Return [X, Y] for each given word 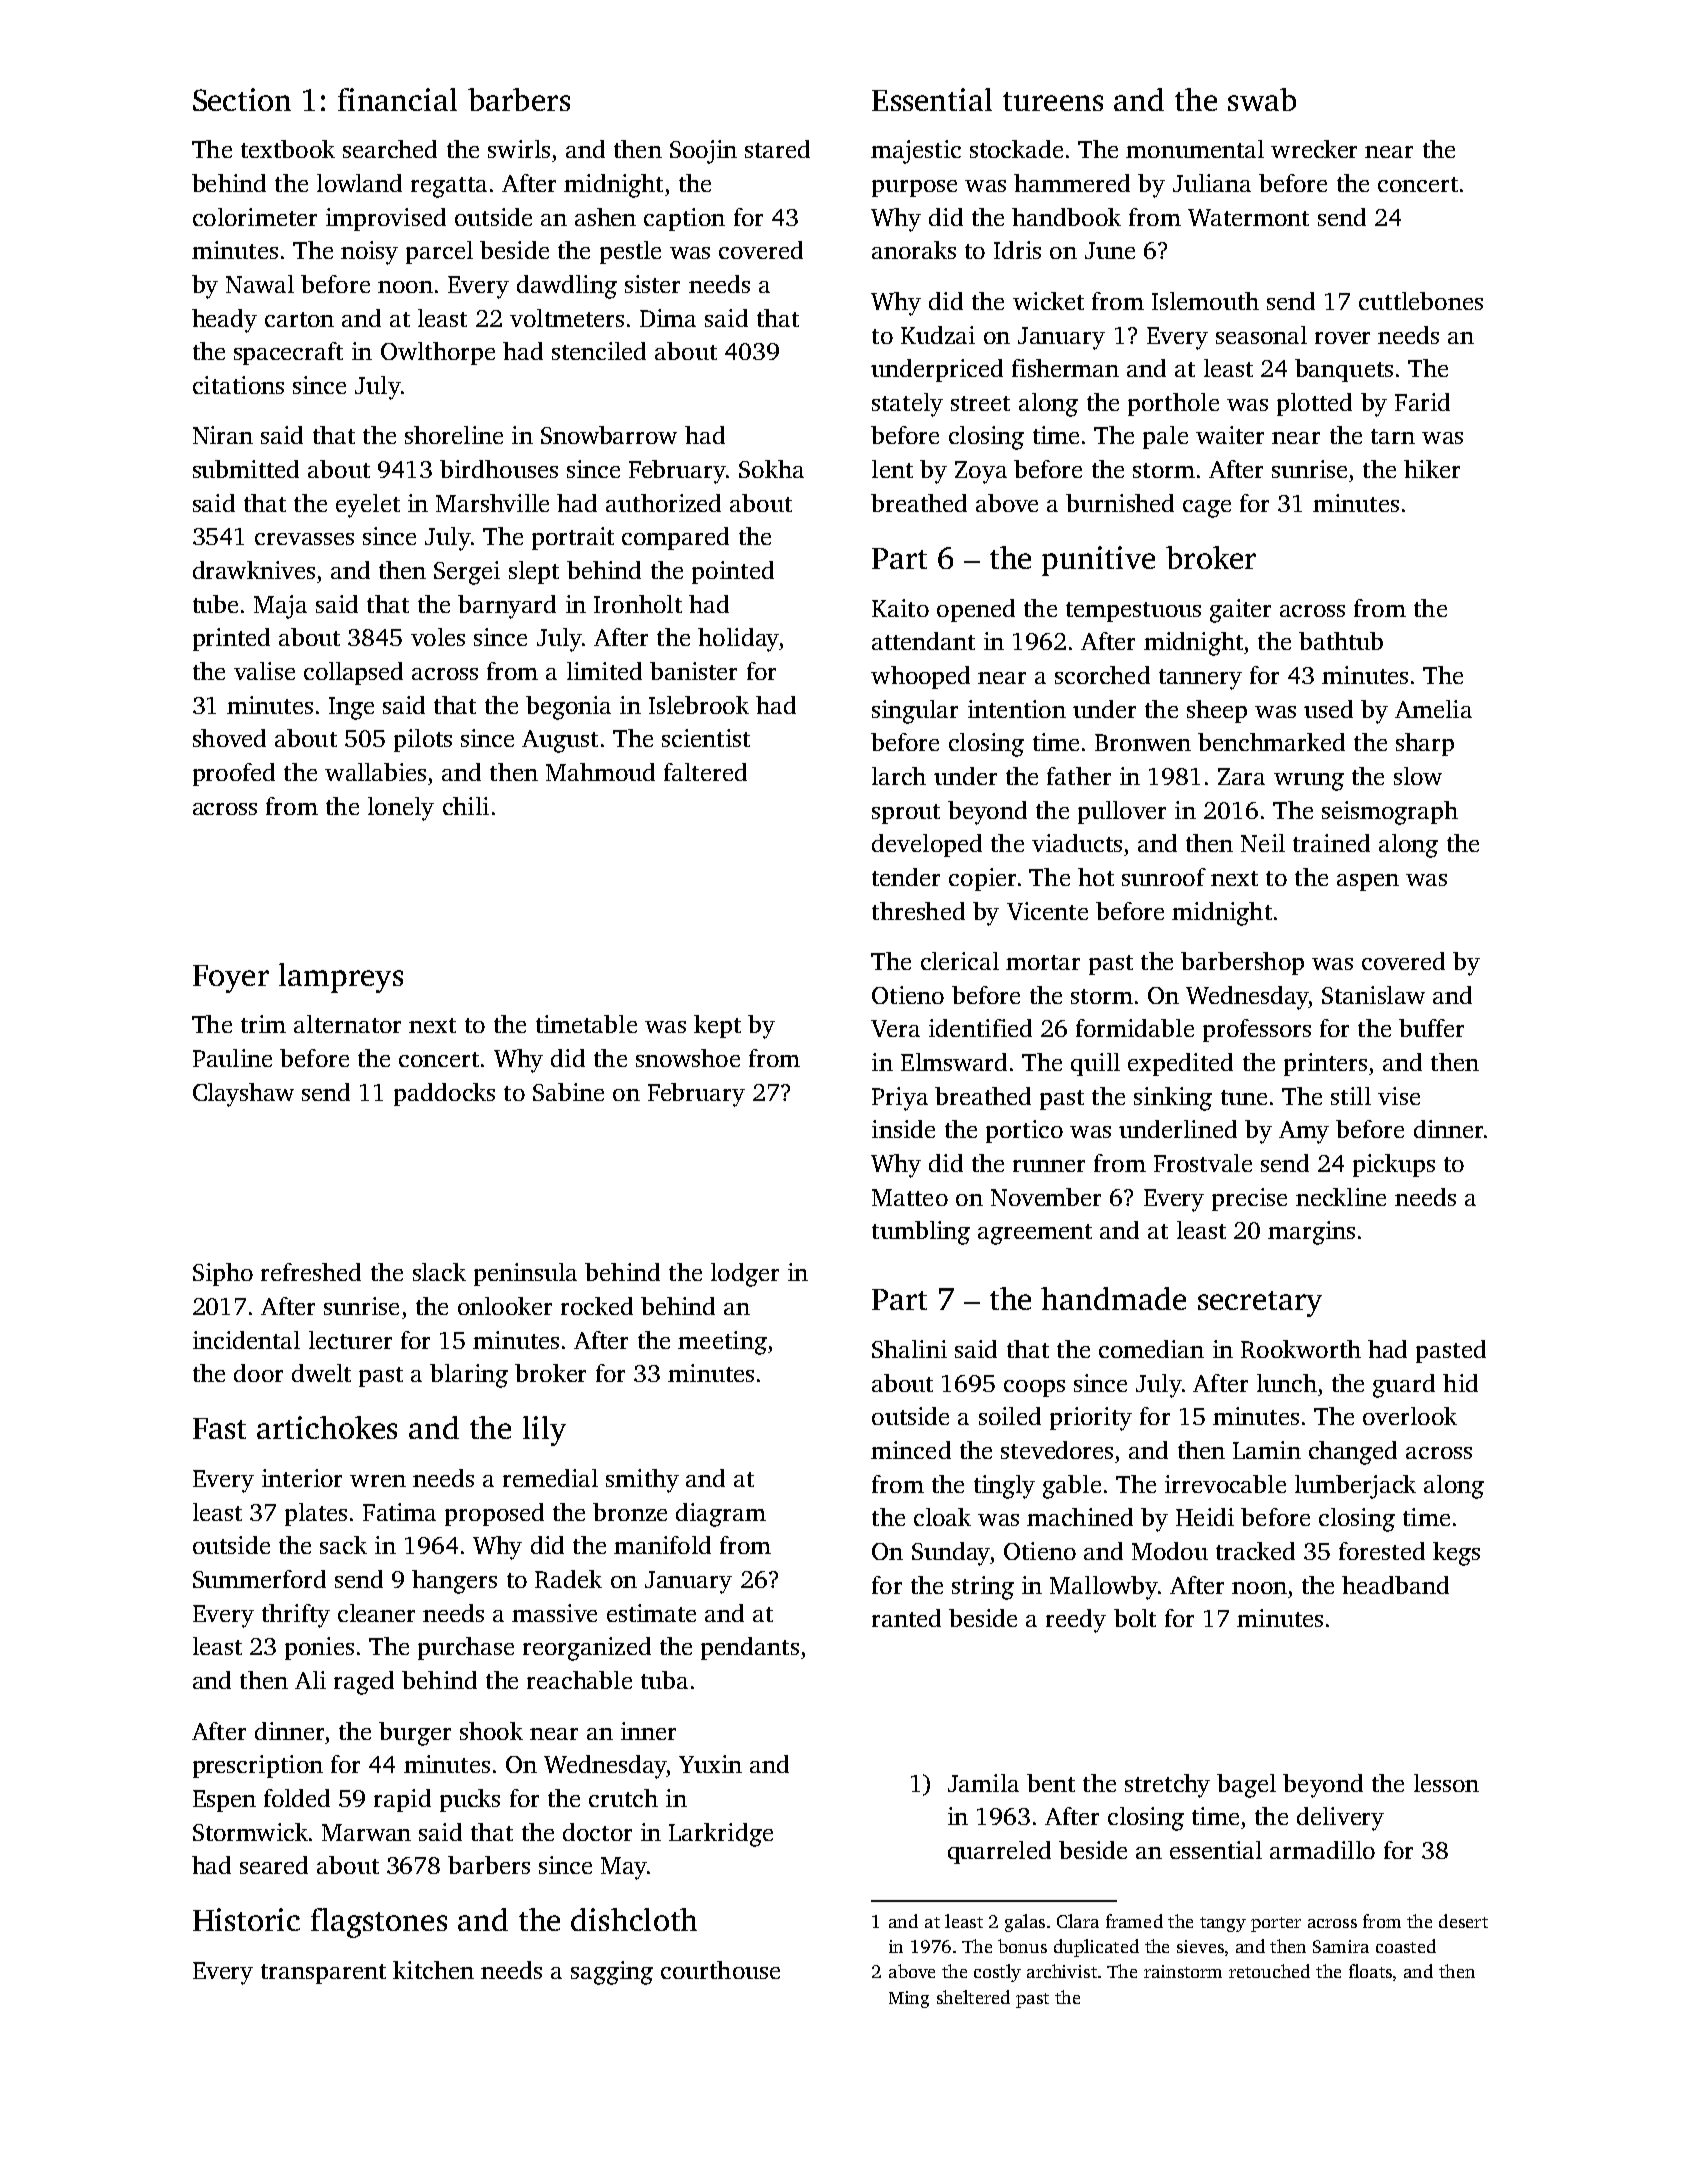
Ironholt [638, 604]
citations [238, 385]
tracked [1255, 1551]
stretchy [1167, 1786]
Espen [224, 1801]
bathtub [1341, 641]
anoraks [914, 250]
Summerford [259, 1579]
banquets [1344, 370]
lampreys [341, 978]
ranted [906, 1618]
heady [224, 321]
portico [1024, 1131]
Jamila [983, 1783]
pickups [1394, 1165]
